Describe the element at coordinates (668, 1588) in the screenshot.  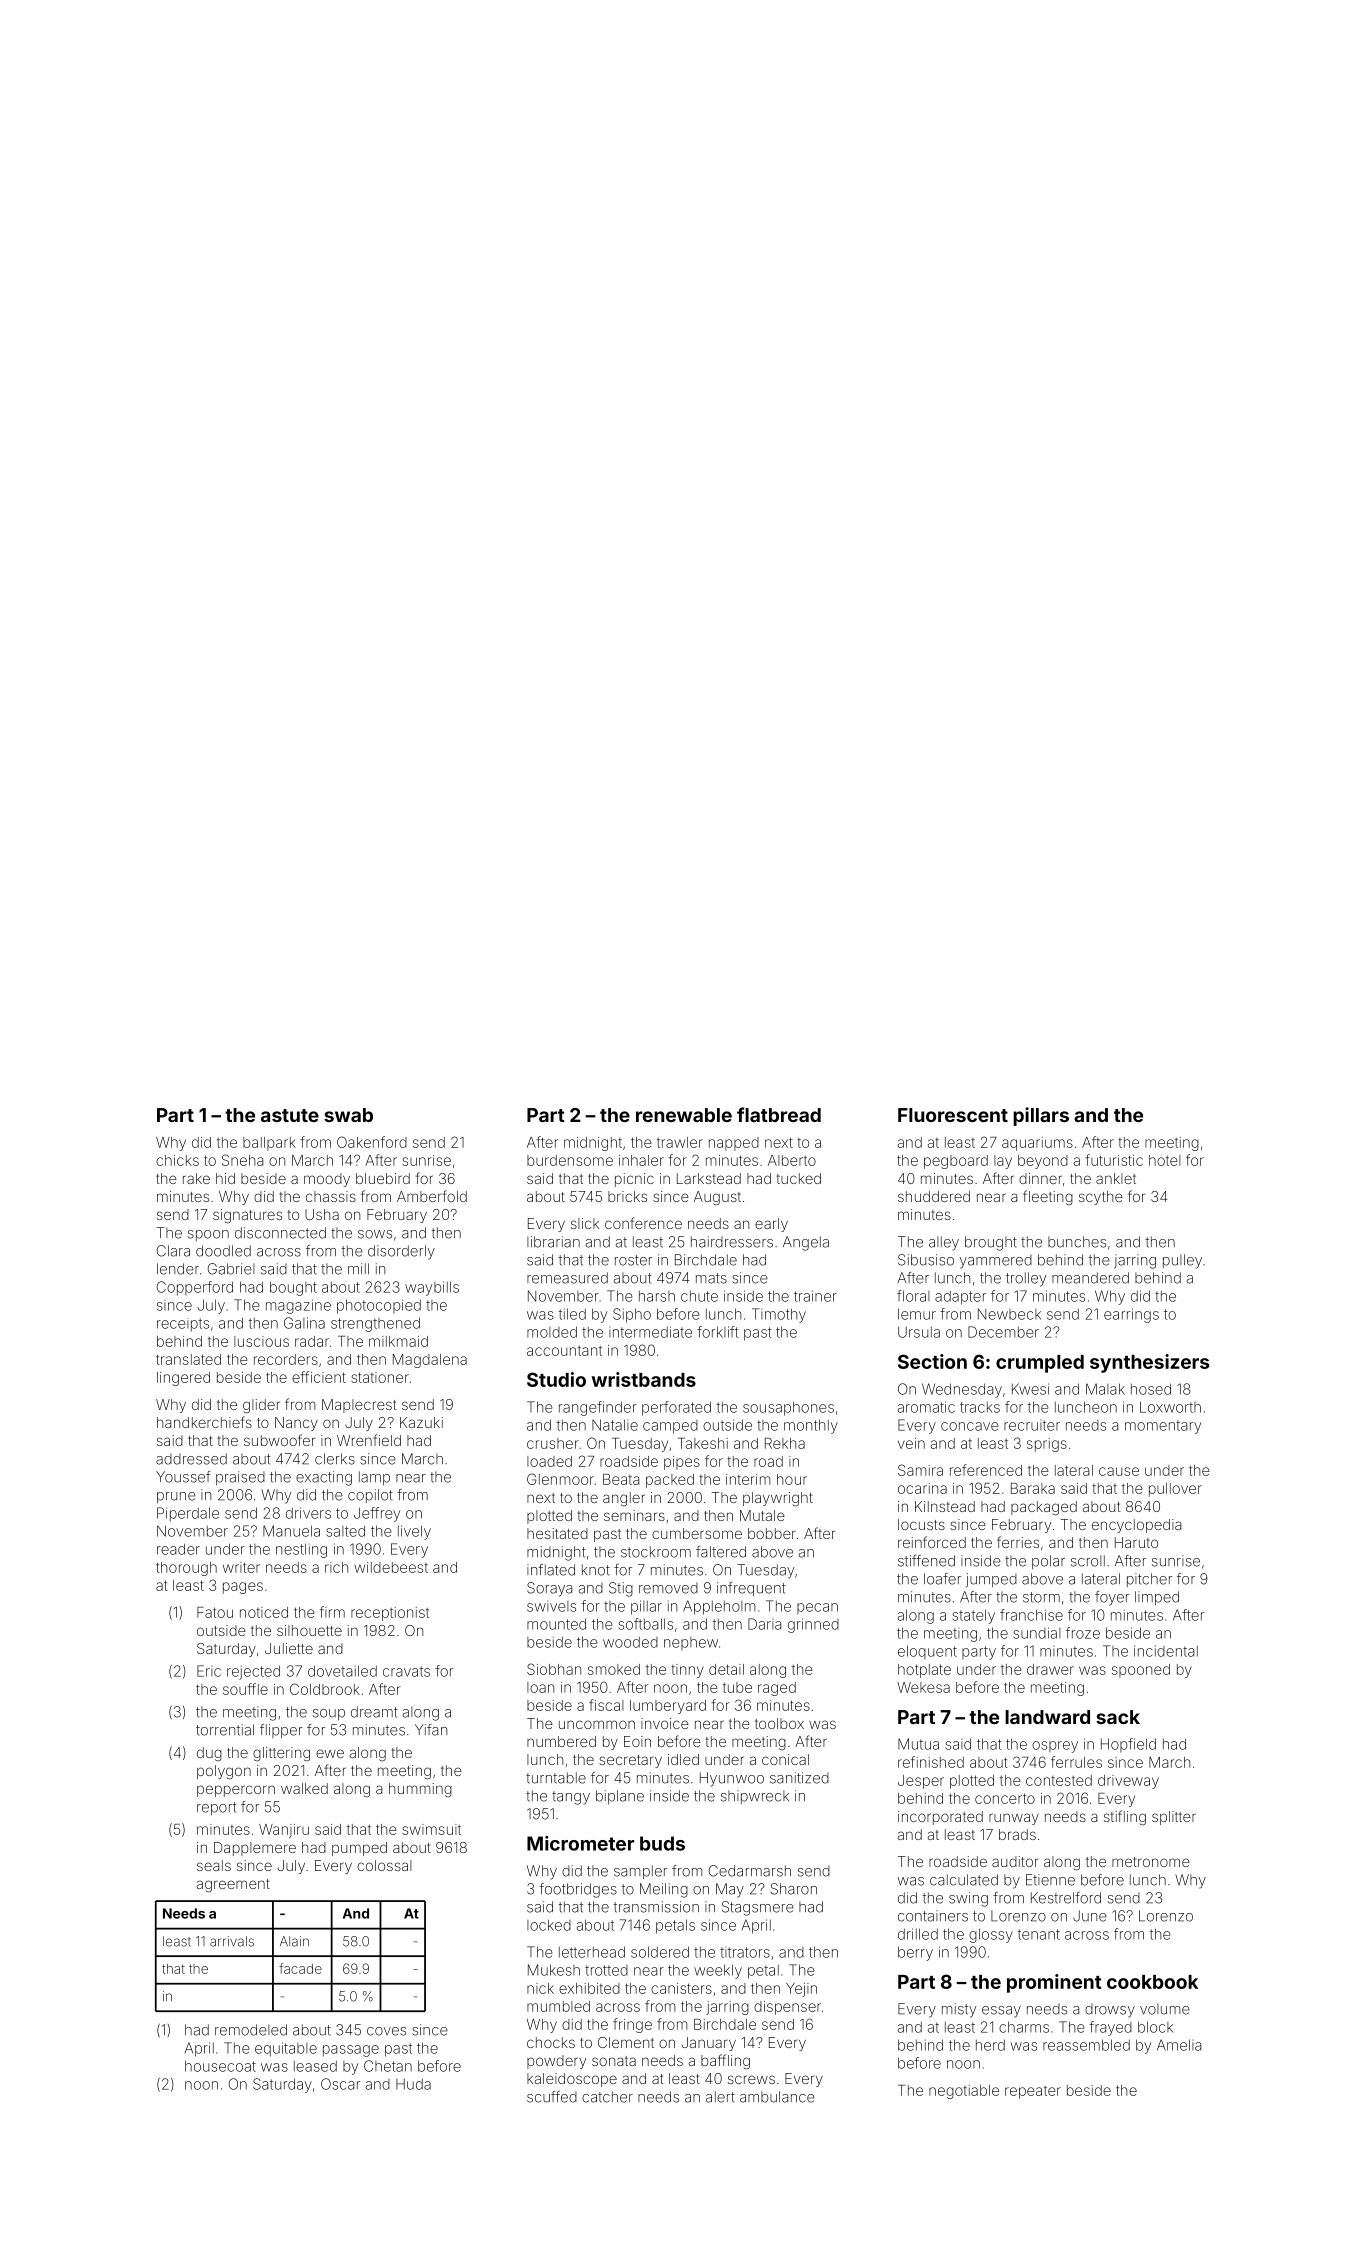
I see `removed` at that location.
